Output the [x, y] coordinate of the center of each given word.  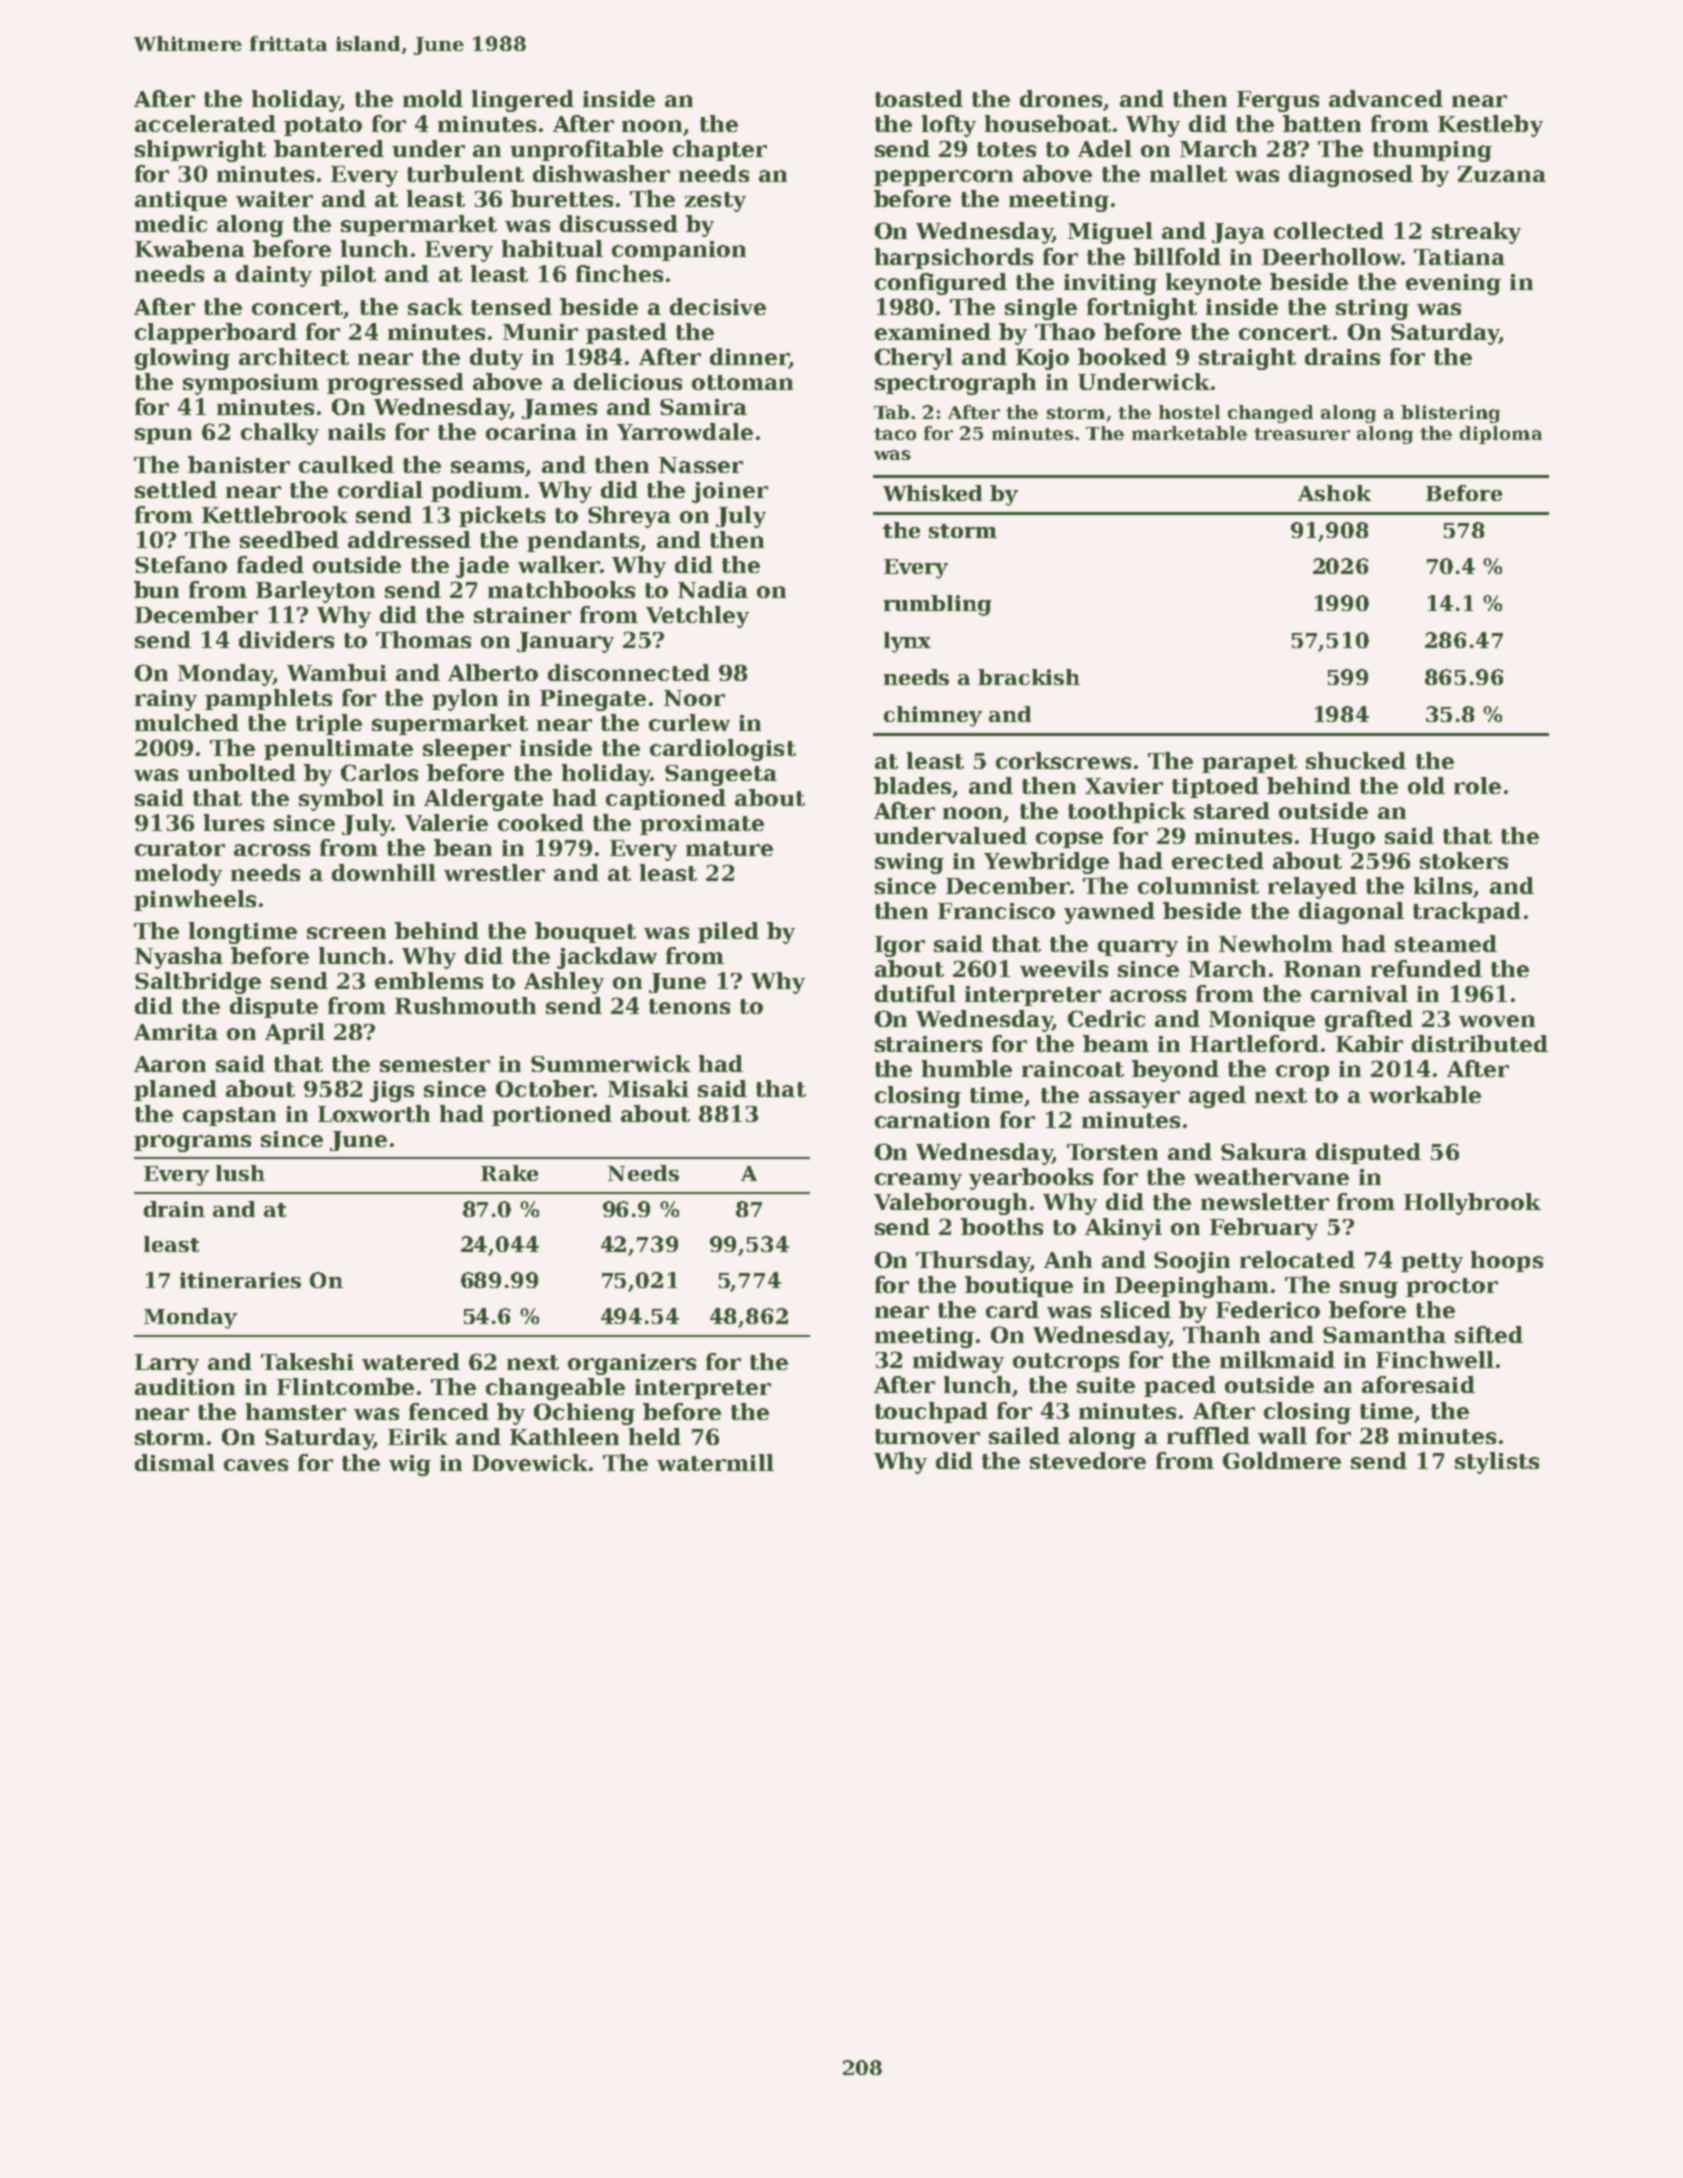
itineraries [240, 1280]
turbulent [465, 173]
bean [463, 847]
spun [163, 436]
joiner [730, 492]
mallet [1188, 173]
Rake [509, 1173]
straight [1247, 359]
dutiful [915, 993]
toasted [919, 98]
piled [728, 932]
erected [1218, 860]
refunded [1426, 968]
